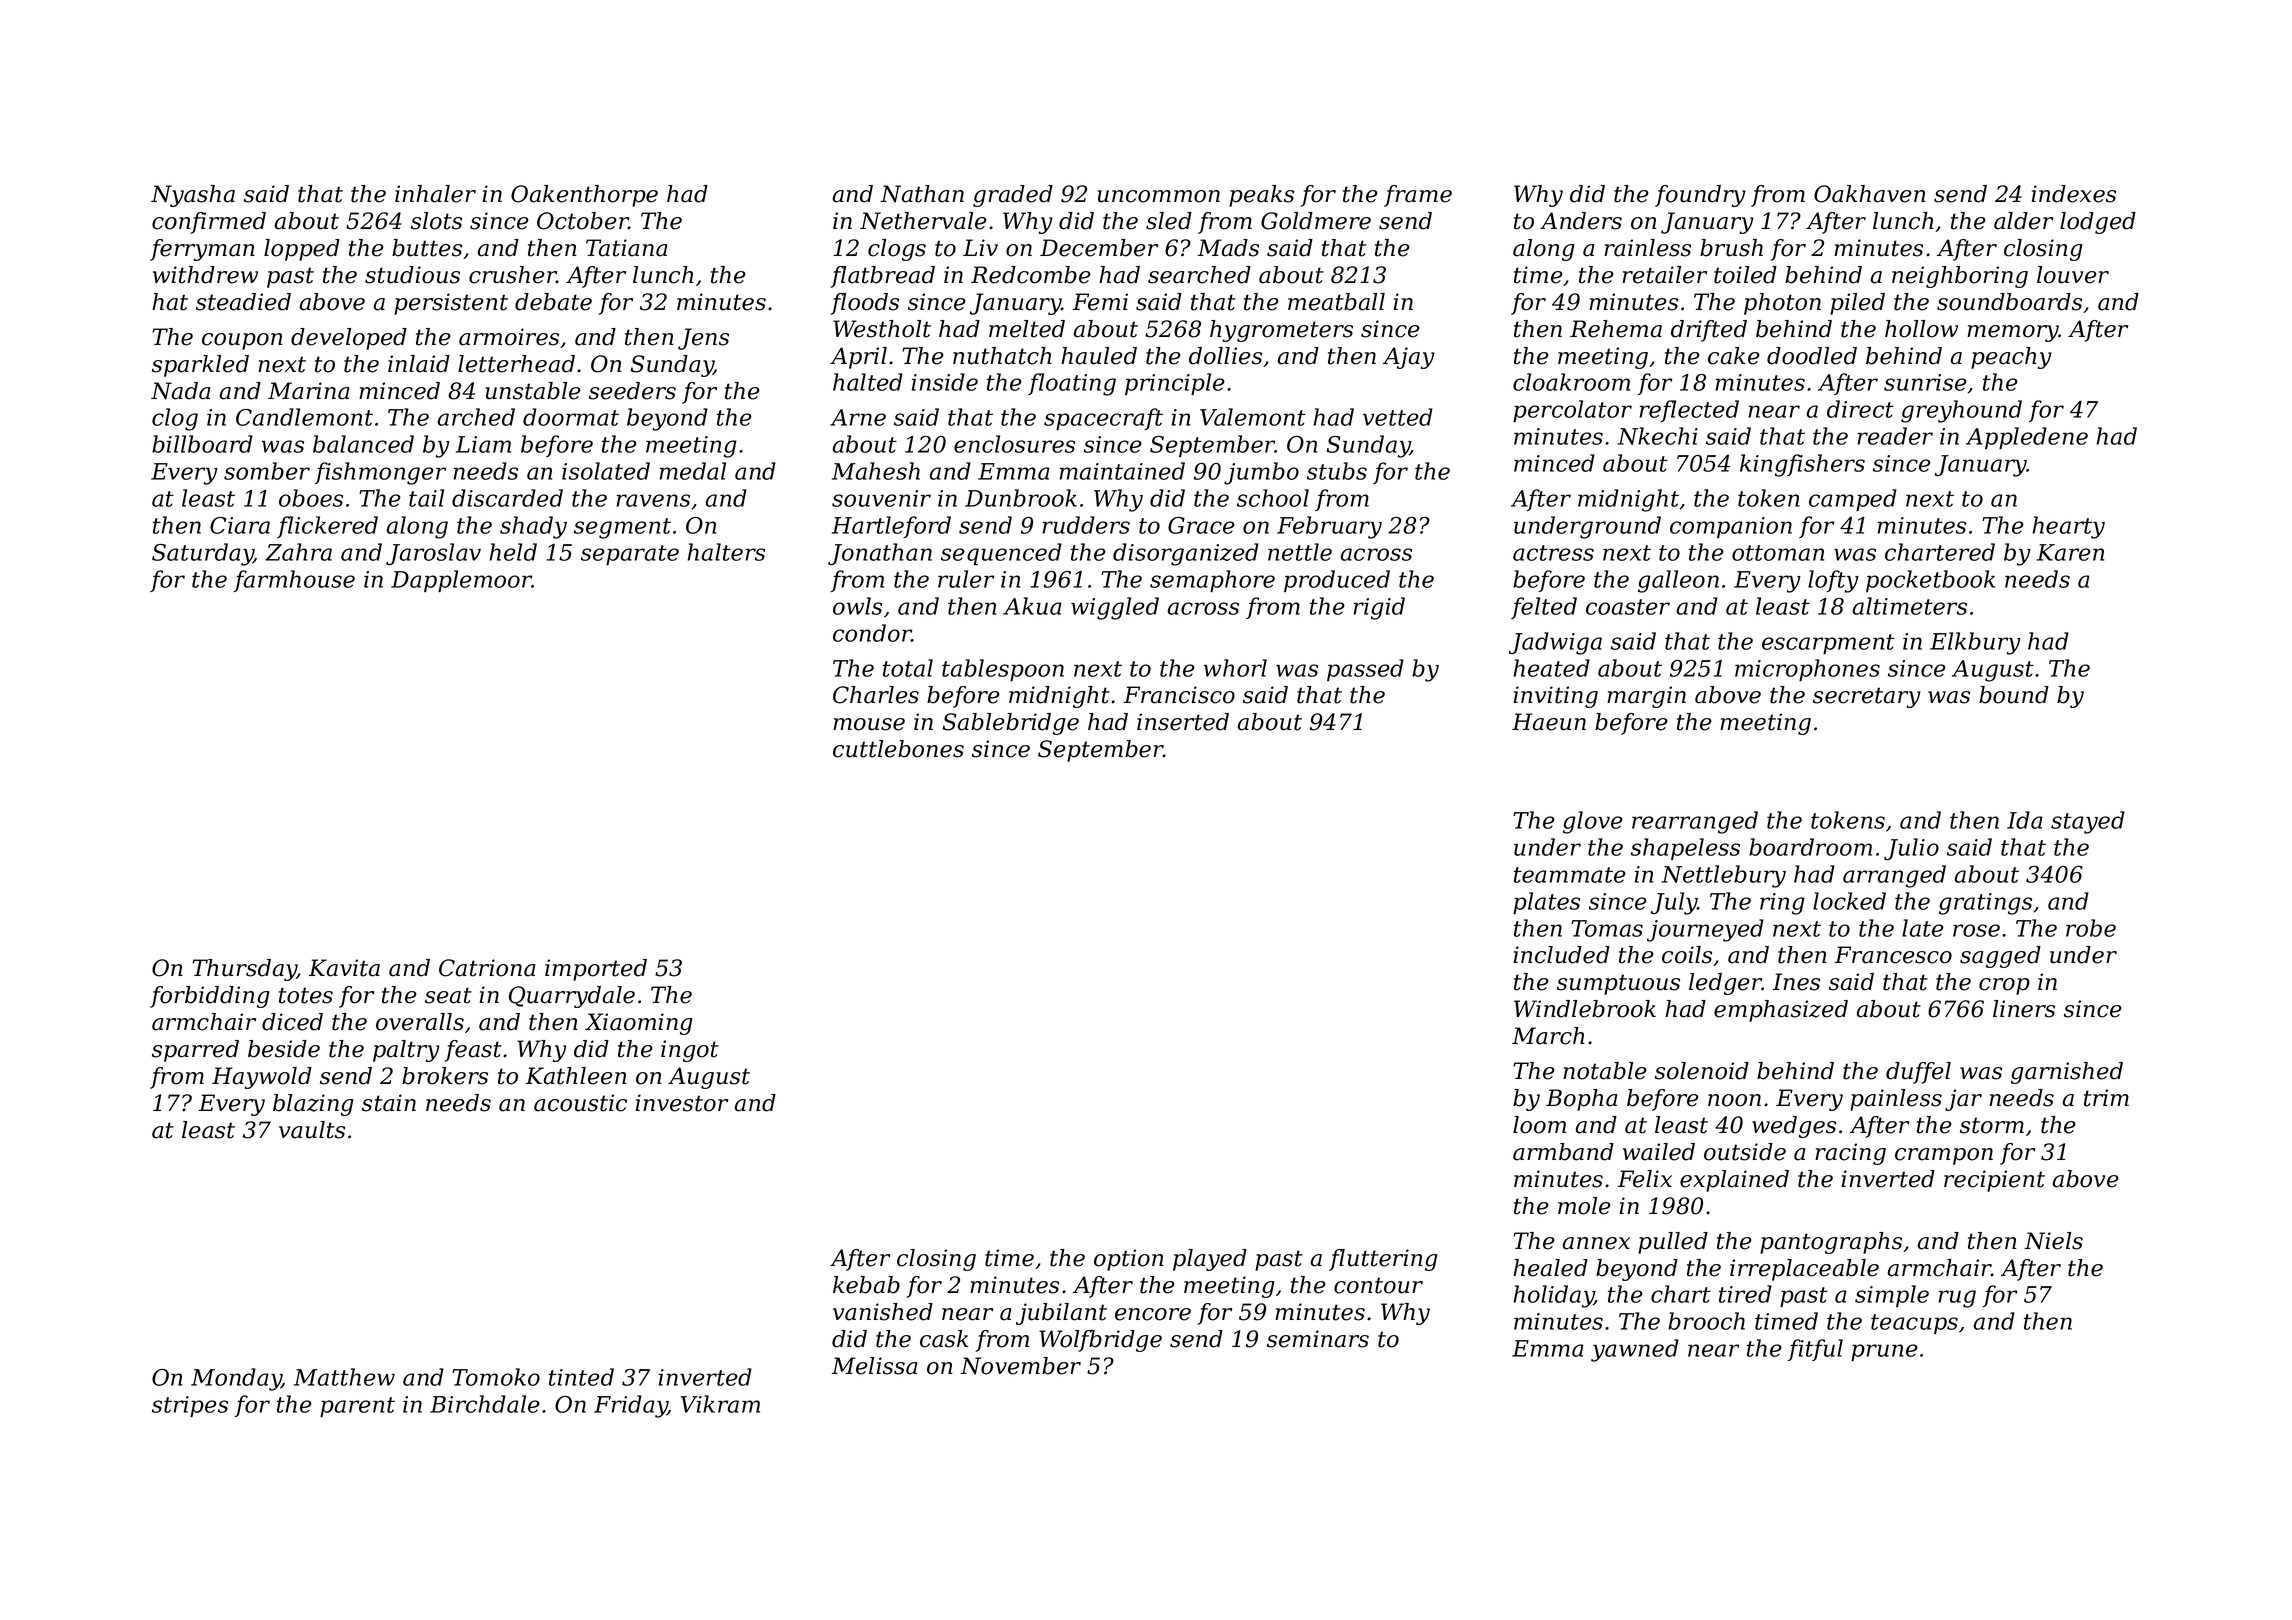 This document has height=1620, width=2292. Describe the element at coordinates (596, 970) in the document. I see `imported` at that location.
